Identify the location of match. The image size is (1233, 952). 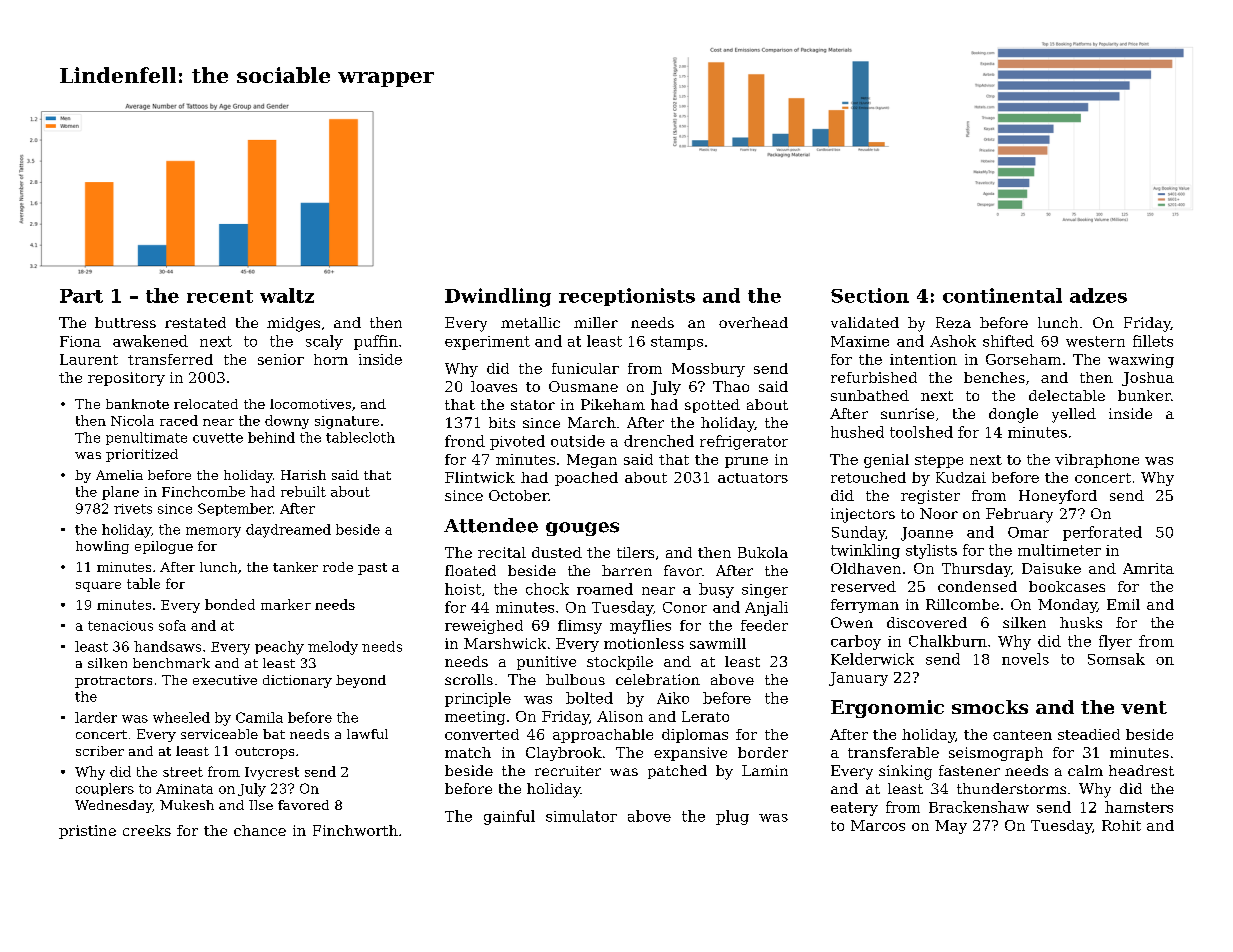
(468, 752).
